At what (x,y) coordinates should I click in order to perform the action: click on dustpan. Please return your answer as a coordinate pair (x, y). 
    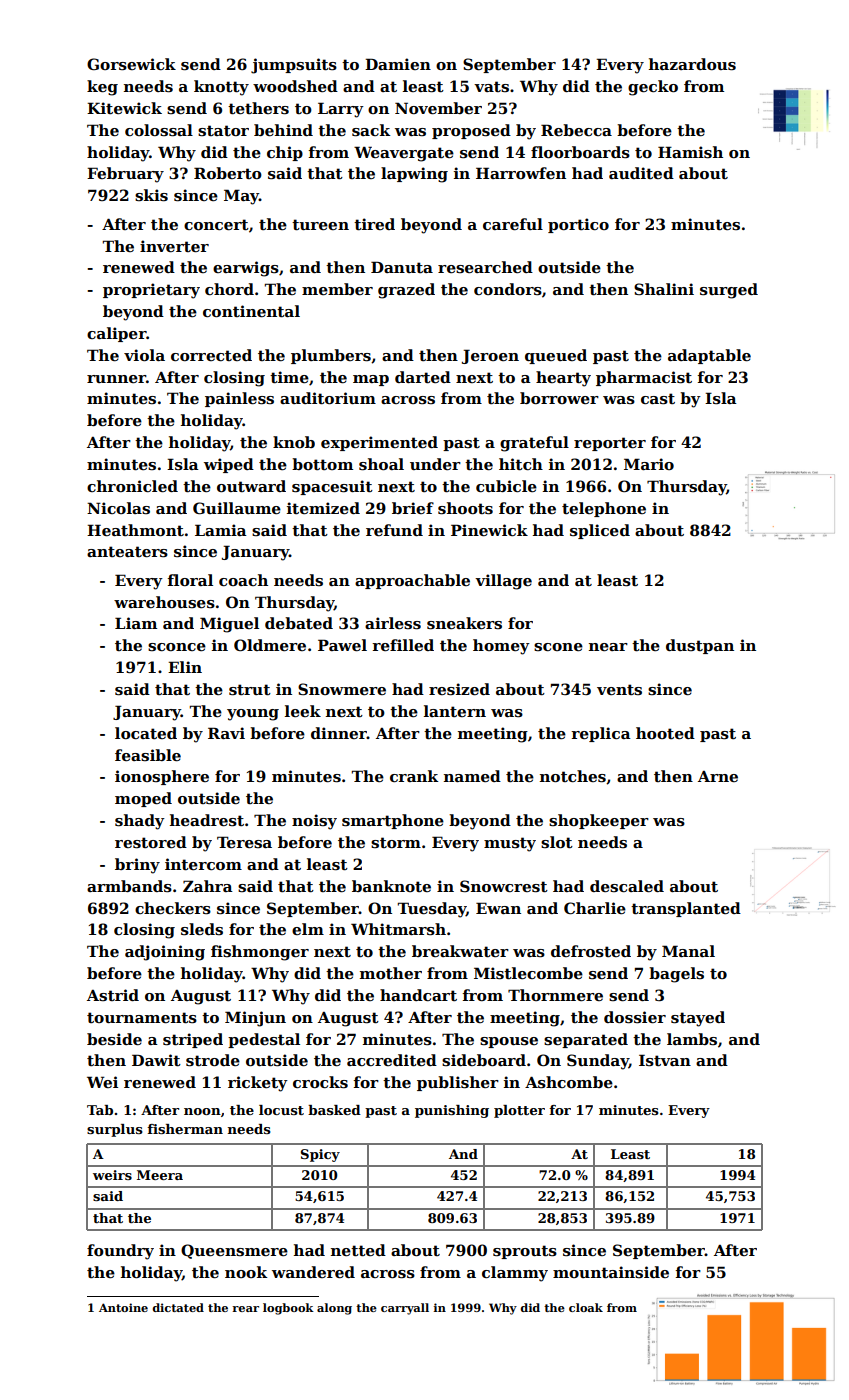
    Looking at the image, I should click on (700, 646).
